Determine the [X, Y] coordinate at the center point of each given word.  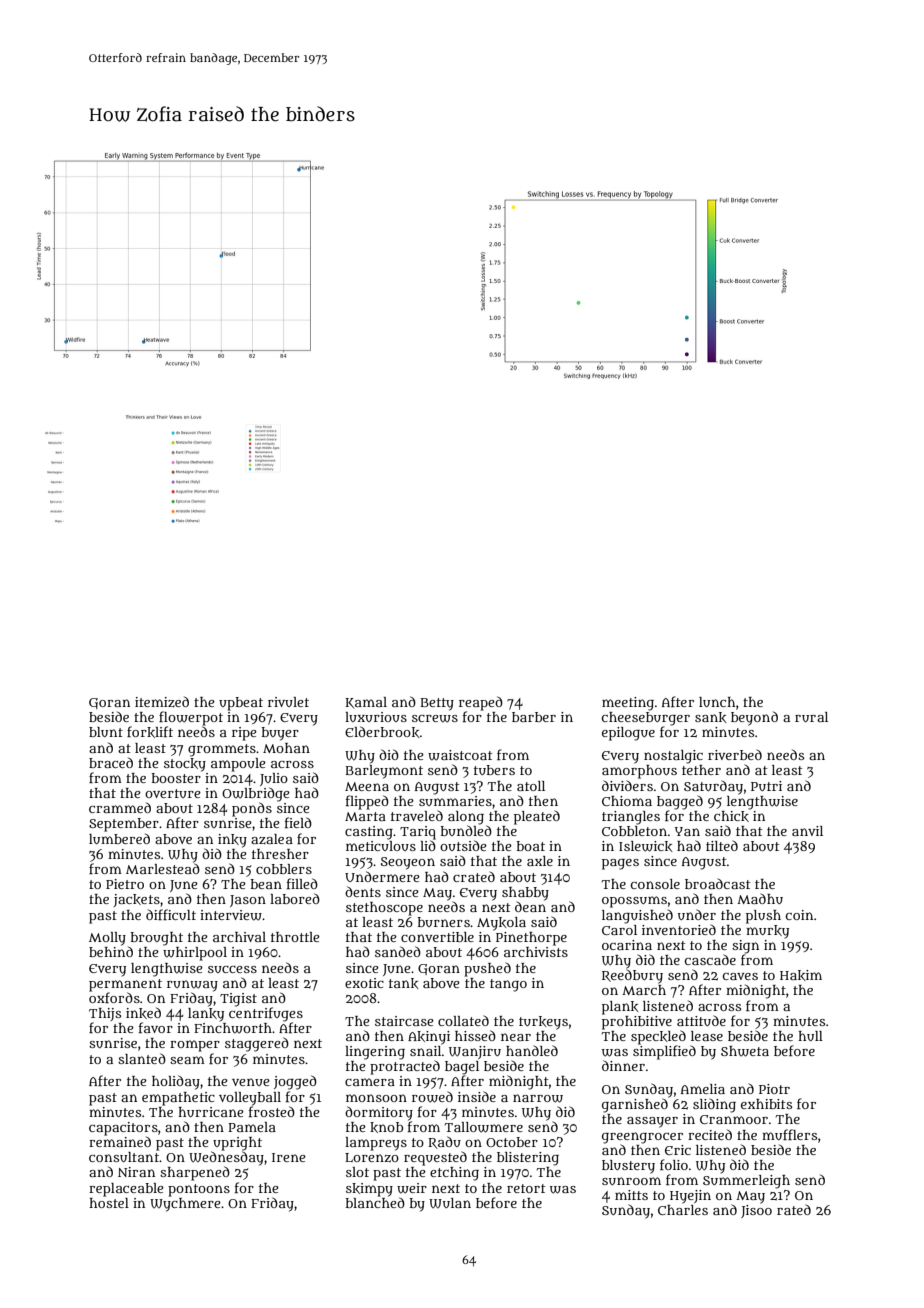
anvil [807, 831]
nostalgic [673, 757]
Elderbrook [382, 732]
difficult [171, 914]
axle [540, 861]
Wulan [450, 1203]
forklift [150, 732]
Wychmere [185, 1205]
